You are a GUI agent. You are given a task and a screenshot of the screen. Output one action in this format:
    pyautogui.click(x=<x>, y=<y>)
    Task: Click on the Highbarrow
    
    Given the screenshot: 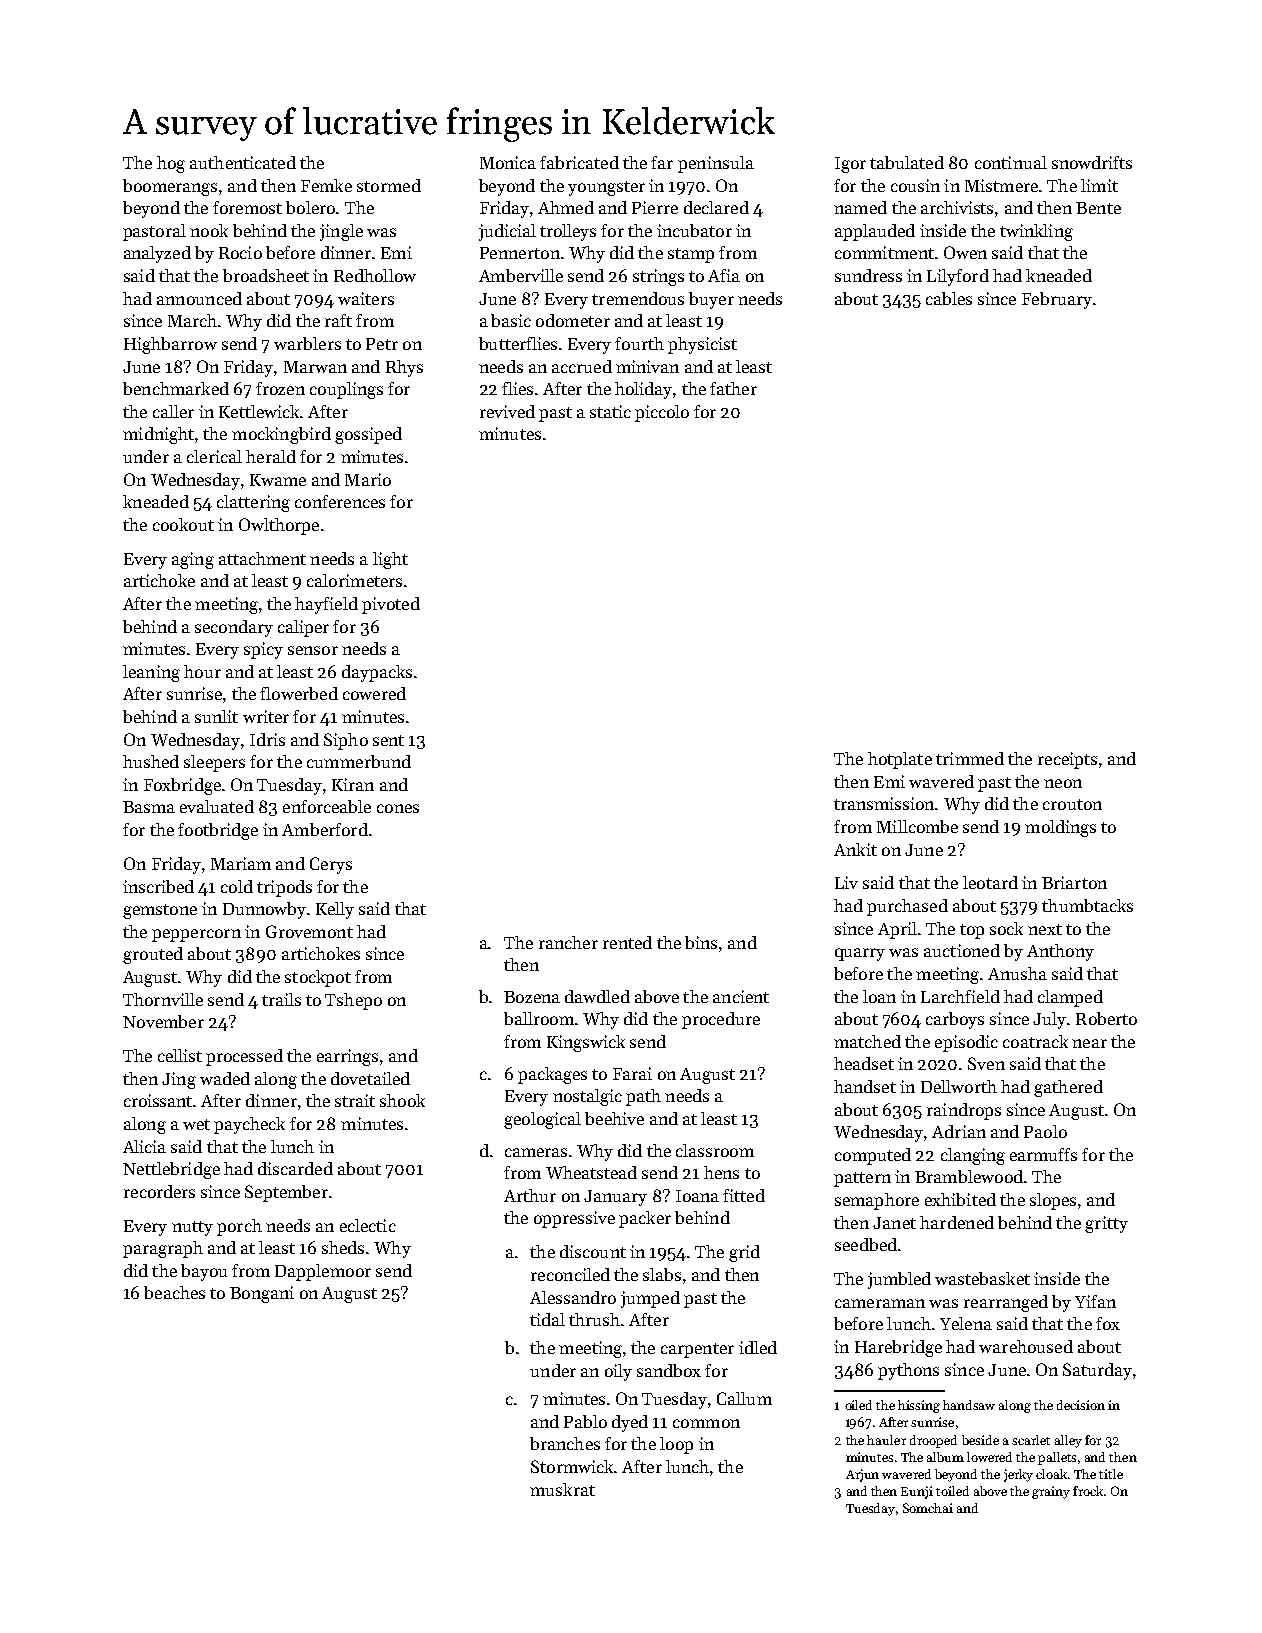 What is the action you would take?
    pyautogui.click(x=170, y=345)
